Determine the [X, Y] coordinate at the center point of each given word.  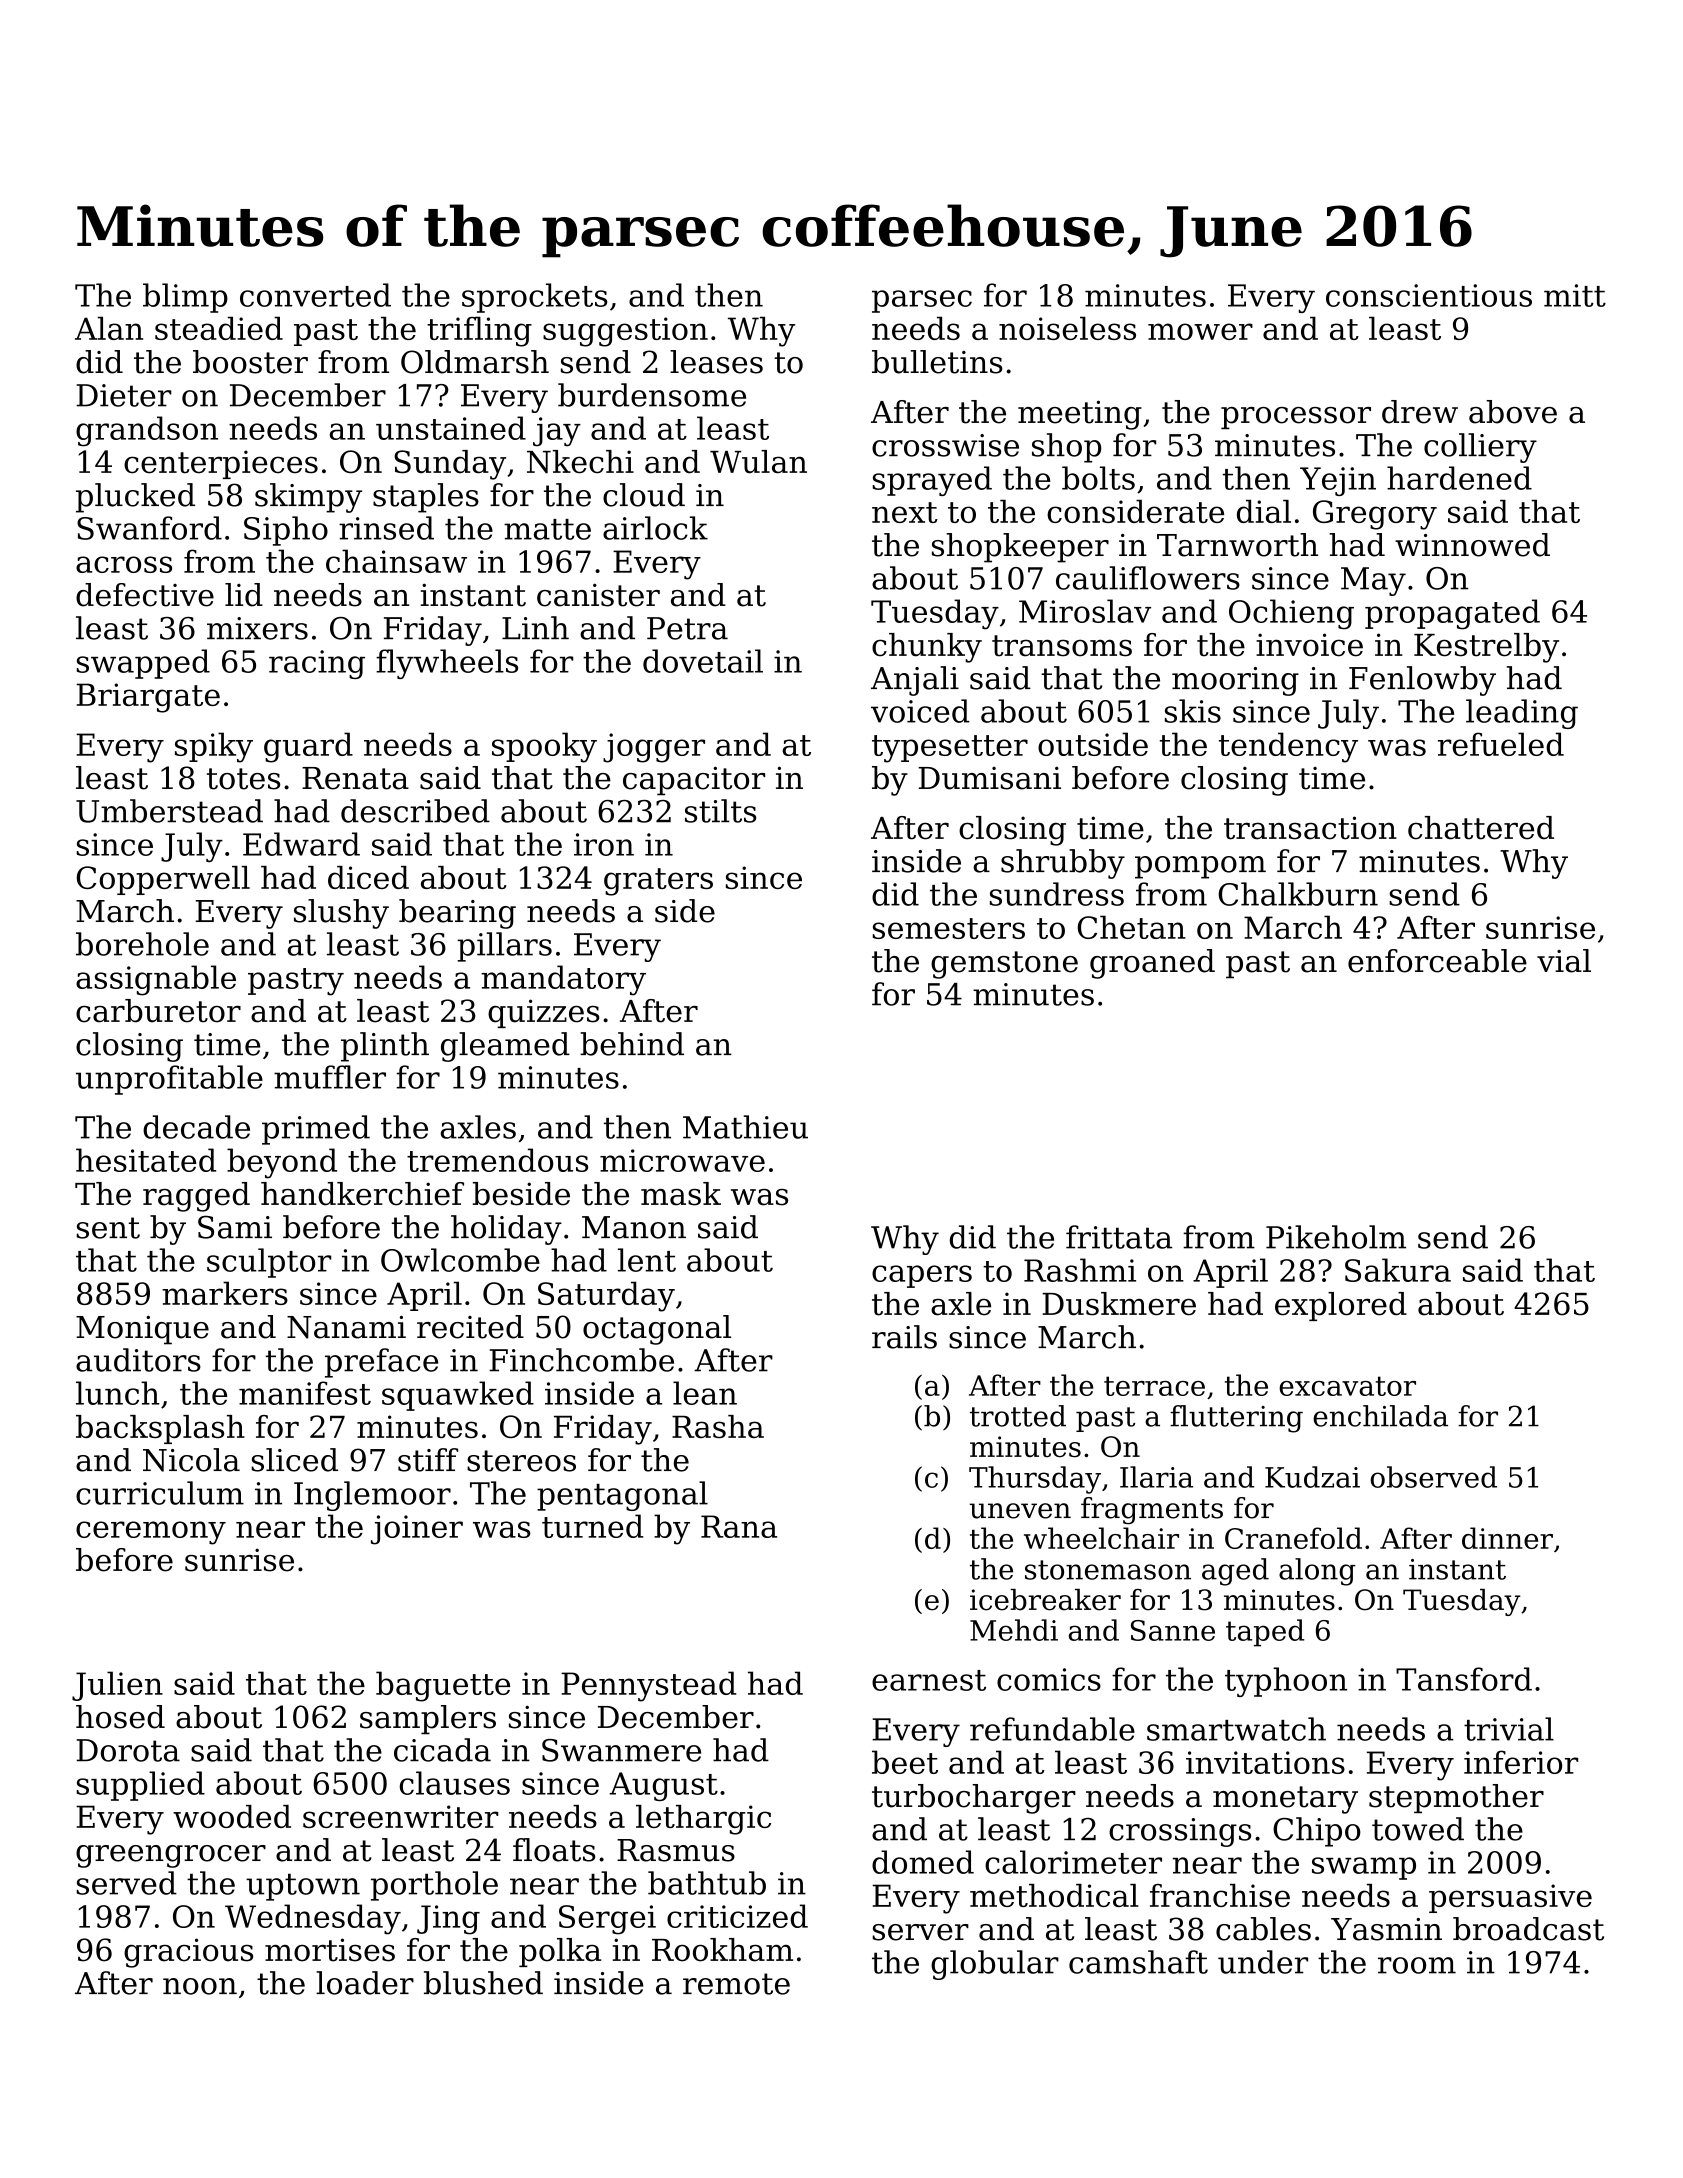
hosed [120, 1717]
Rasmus [676, 1850]
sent [108, 1228]
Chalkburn [1298, 894]
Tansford [1464, 1679]
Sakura [1398, 1270]
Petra [687, 628]
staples [426, 498]
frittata [1119, 1237]
